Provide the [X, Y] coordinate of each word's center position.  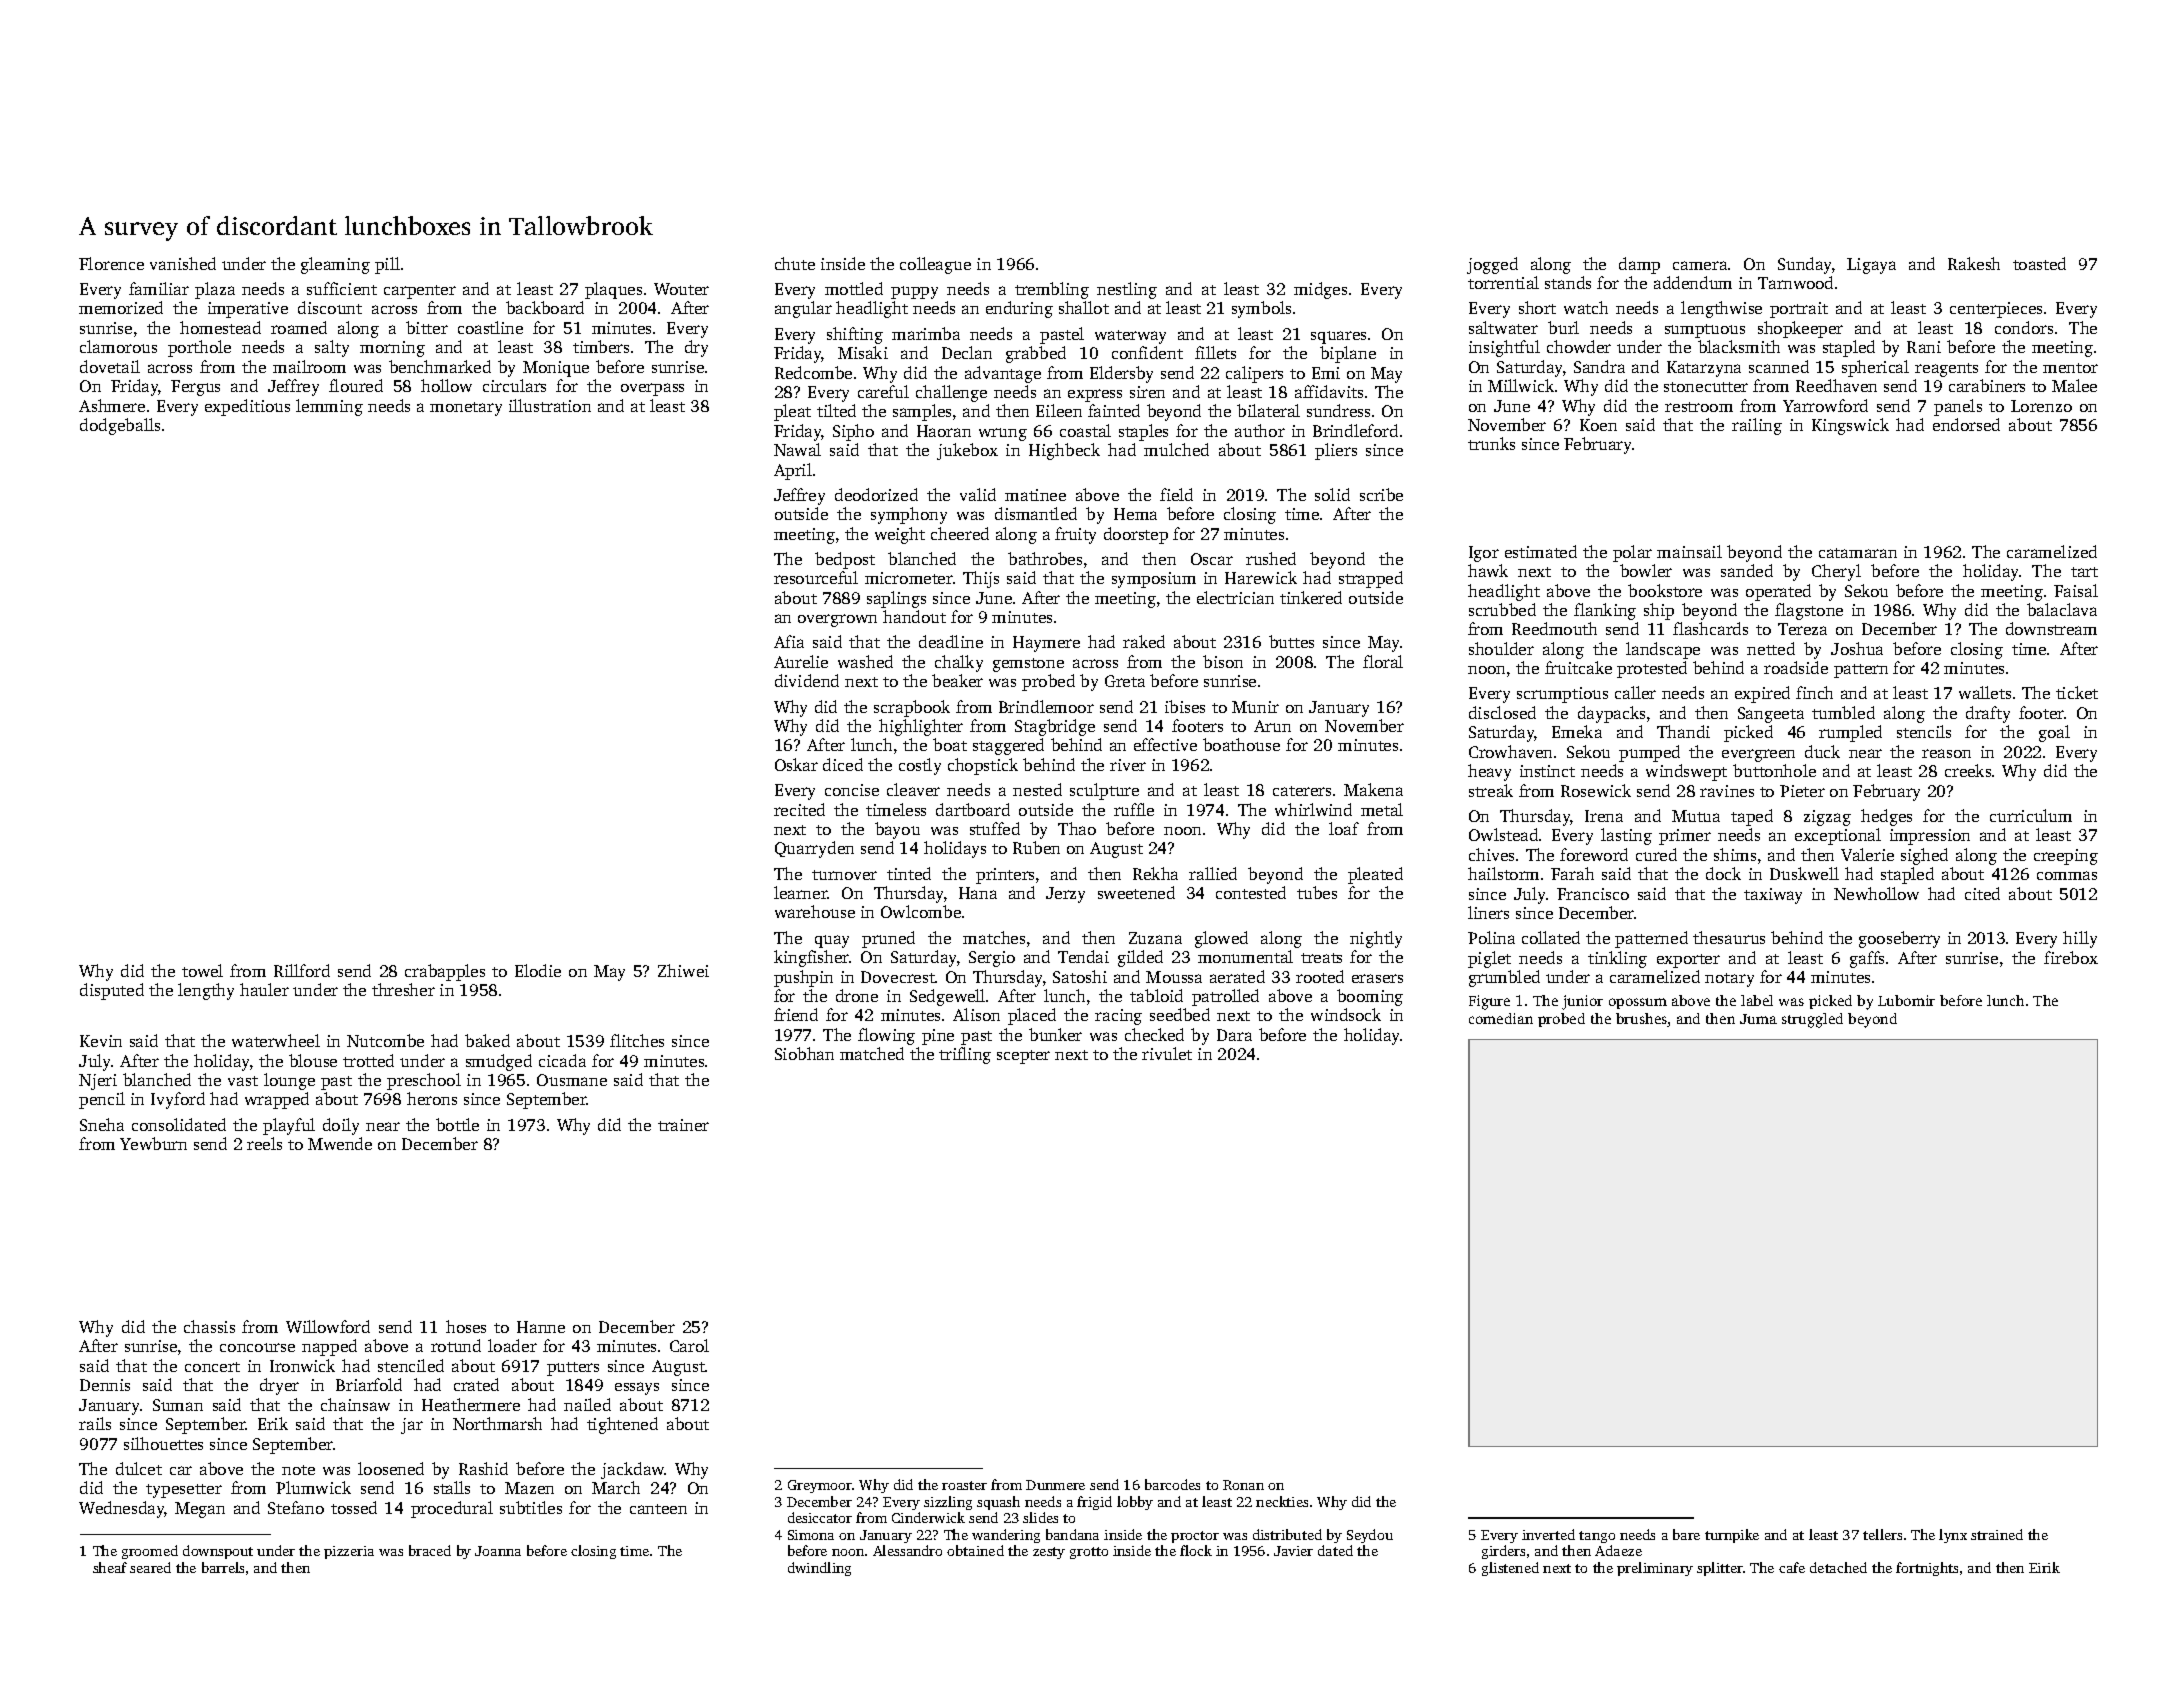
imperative [248, 310]
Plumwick [313, 1487]
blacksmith [1739, 346]
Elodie [538, 970]
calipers [1254, 374]
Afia [789, 641]
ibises [1185, 706]
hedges [1886, 817]
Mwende [340, 1143]
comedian [1501, 1018]
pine [938, 1037]
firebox [2071, 957]
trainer [683, 1125]
